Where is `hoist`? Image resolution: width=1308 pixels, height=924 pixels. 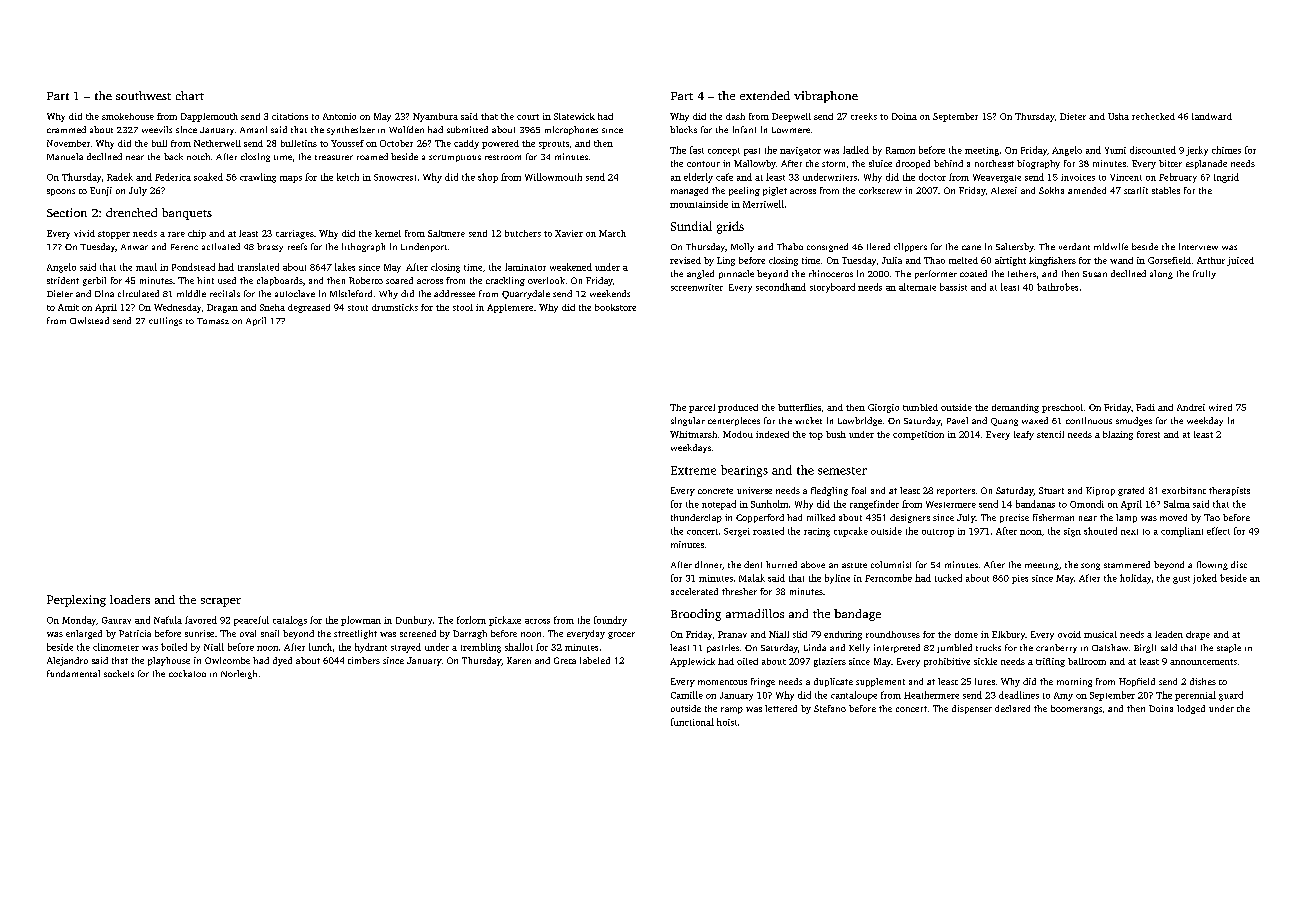
hoist is located at coordinates (727, 722).
